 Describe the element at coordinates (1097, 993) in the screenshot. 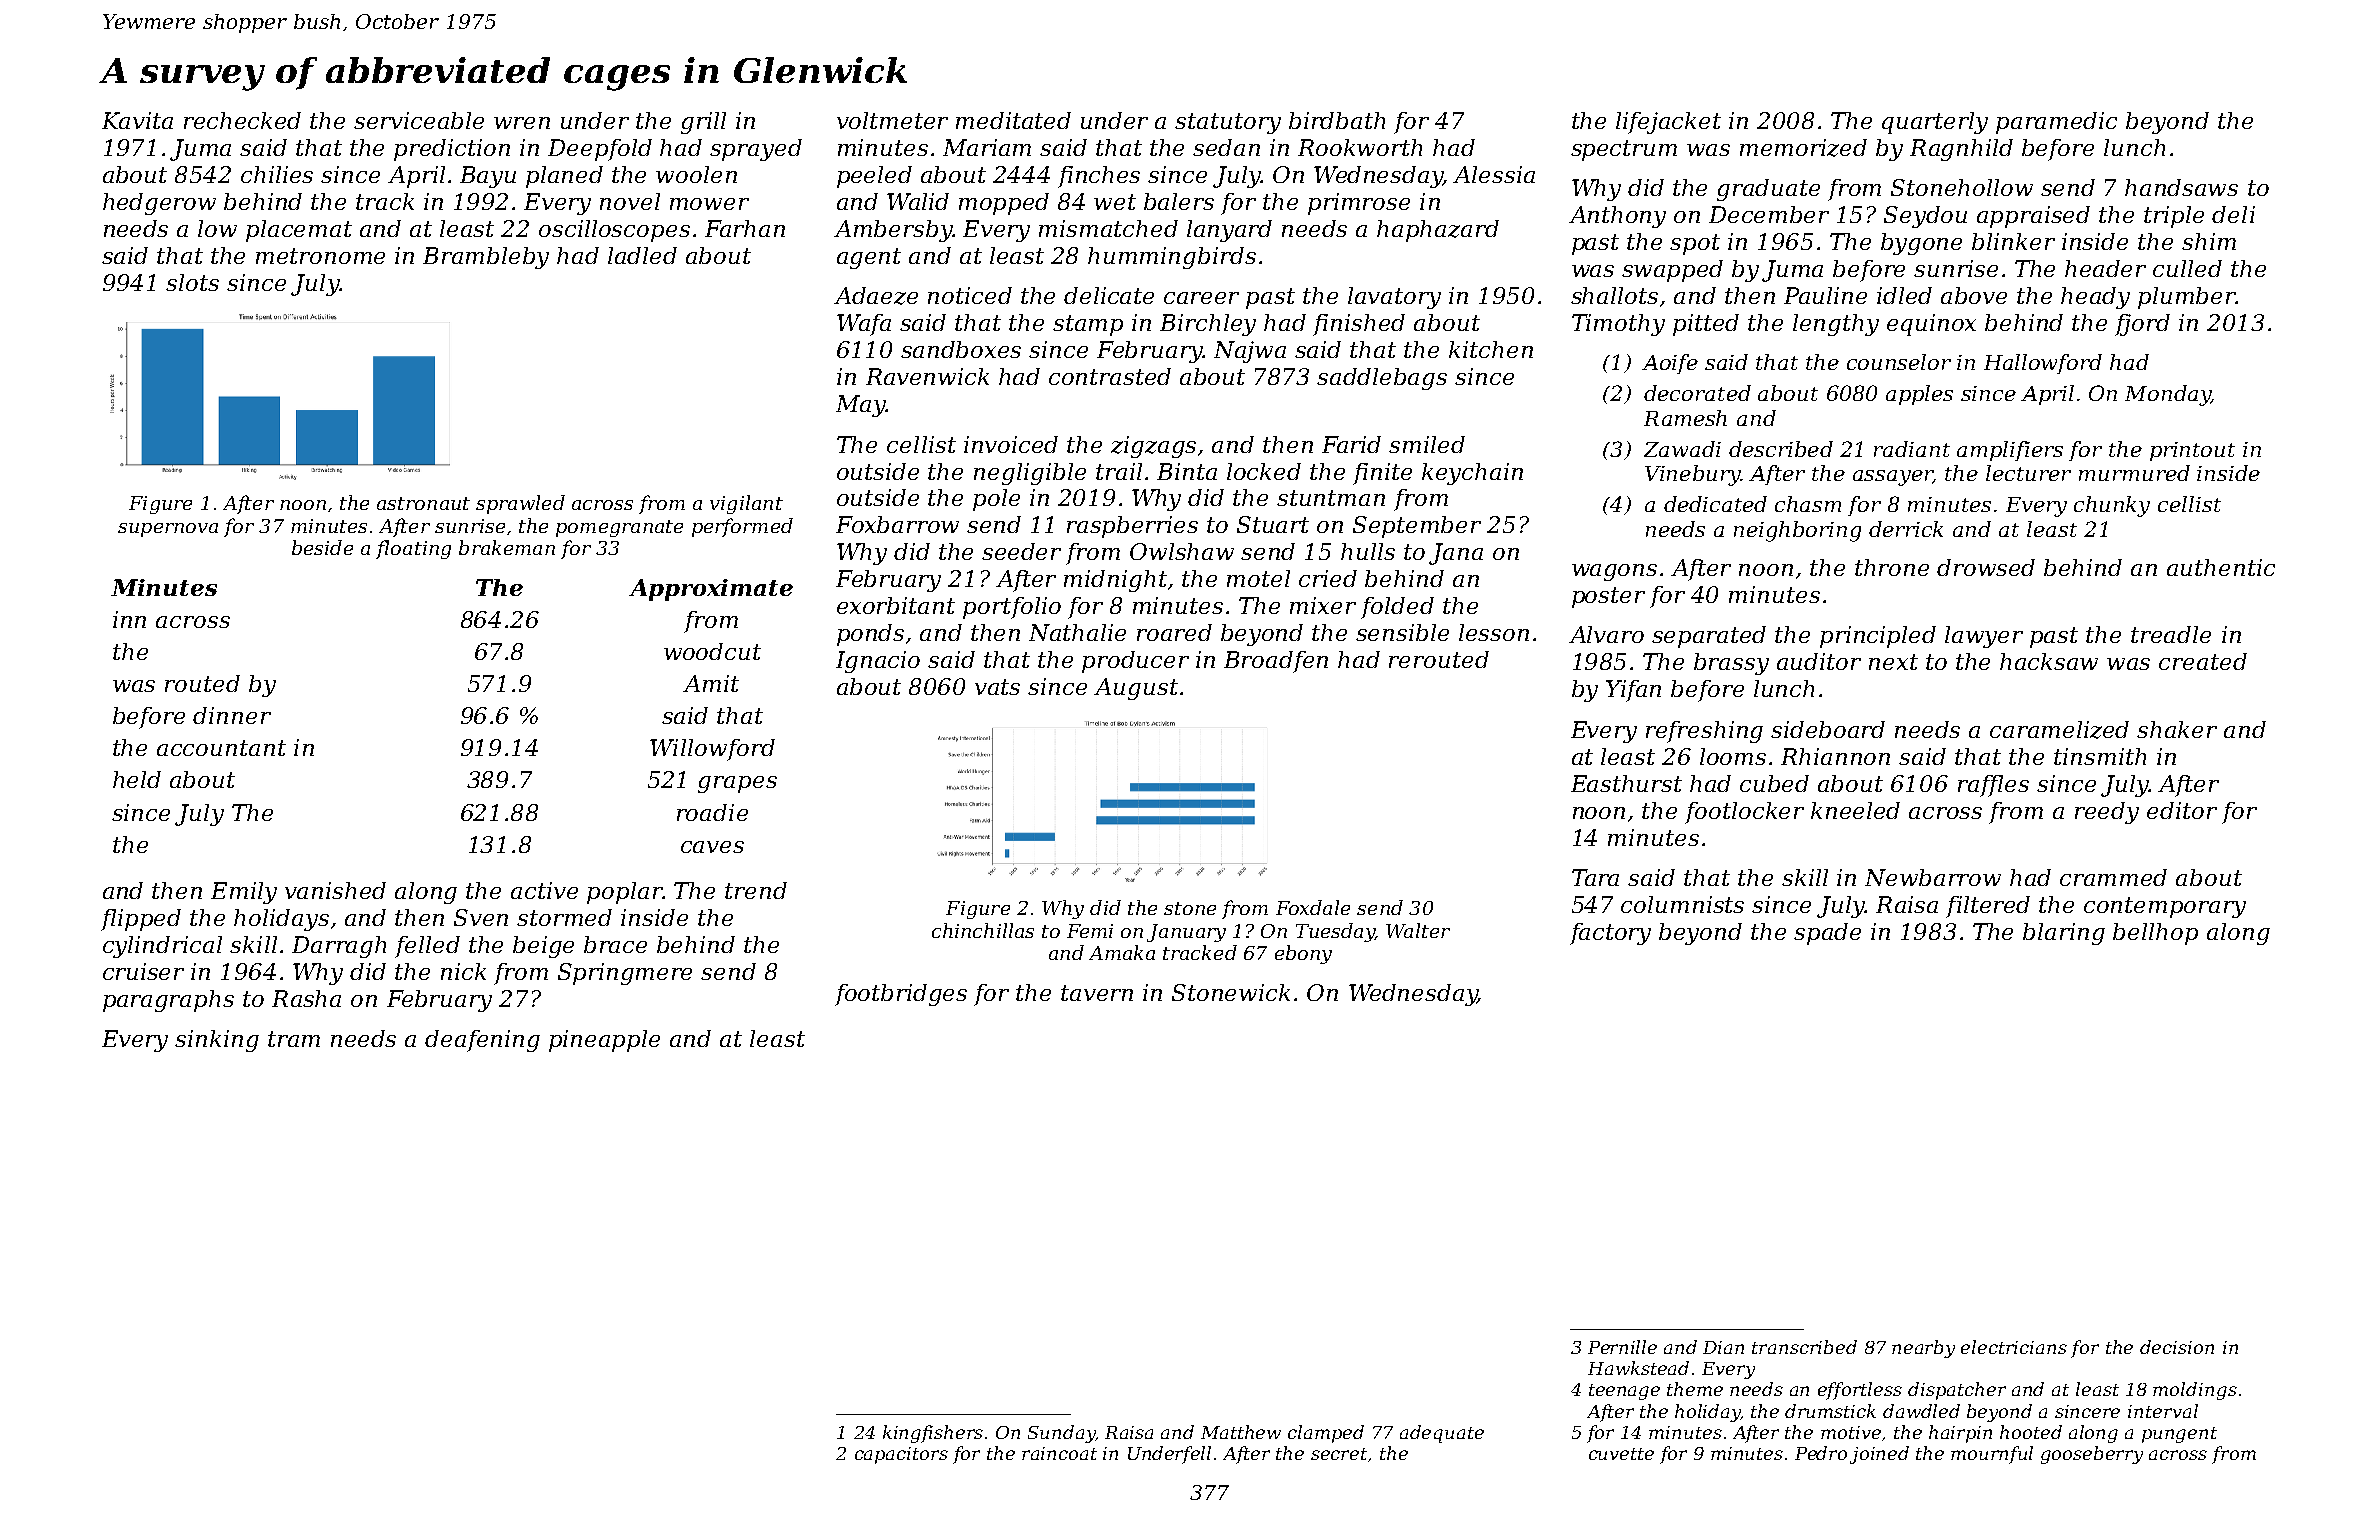

I see `tavern` at that location.
